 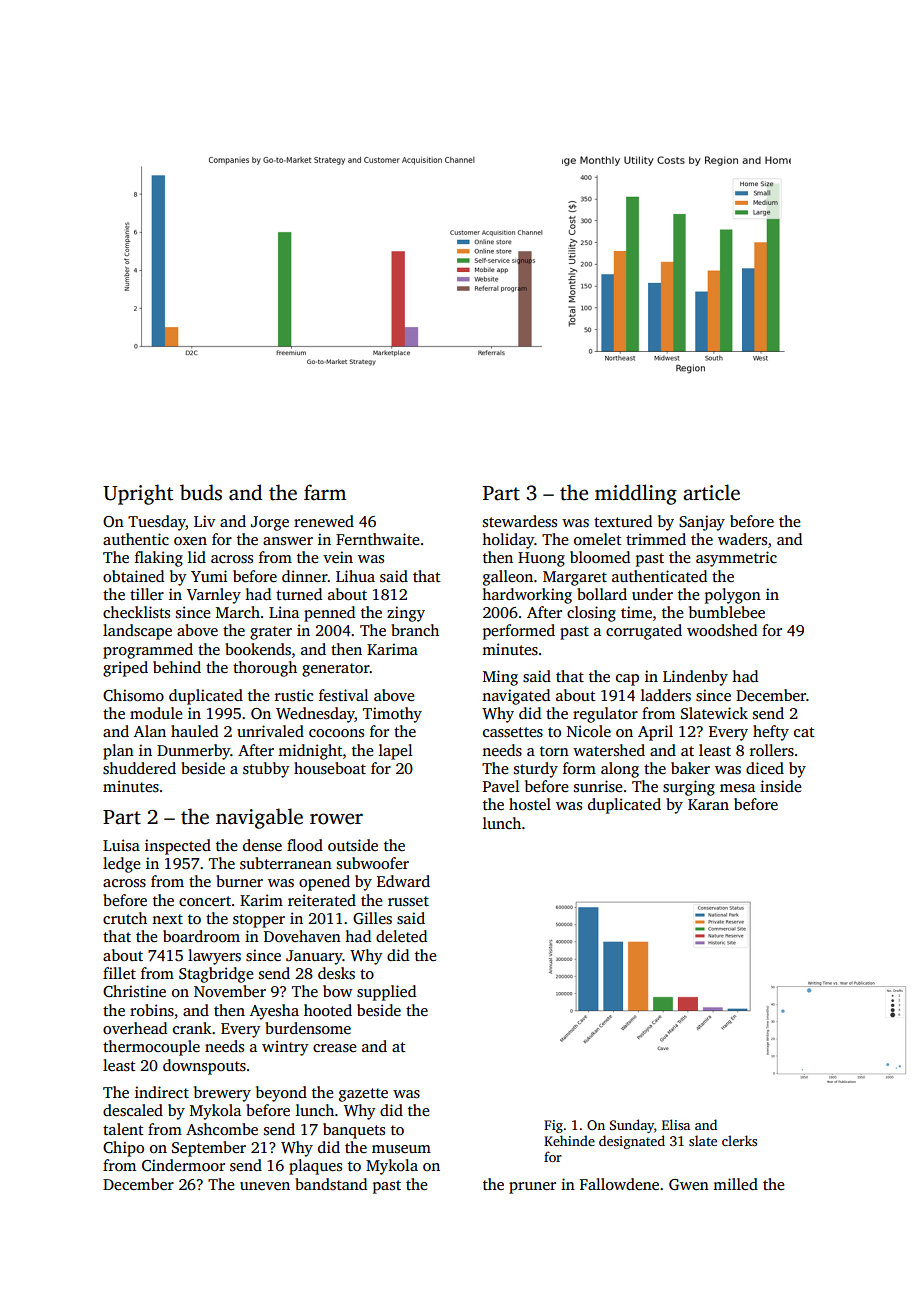 I want to click on Elisa, so click(x=676, y=1124).
